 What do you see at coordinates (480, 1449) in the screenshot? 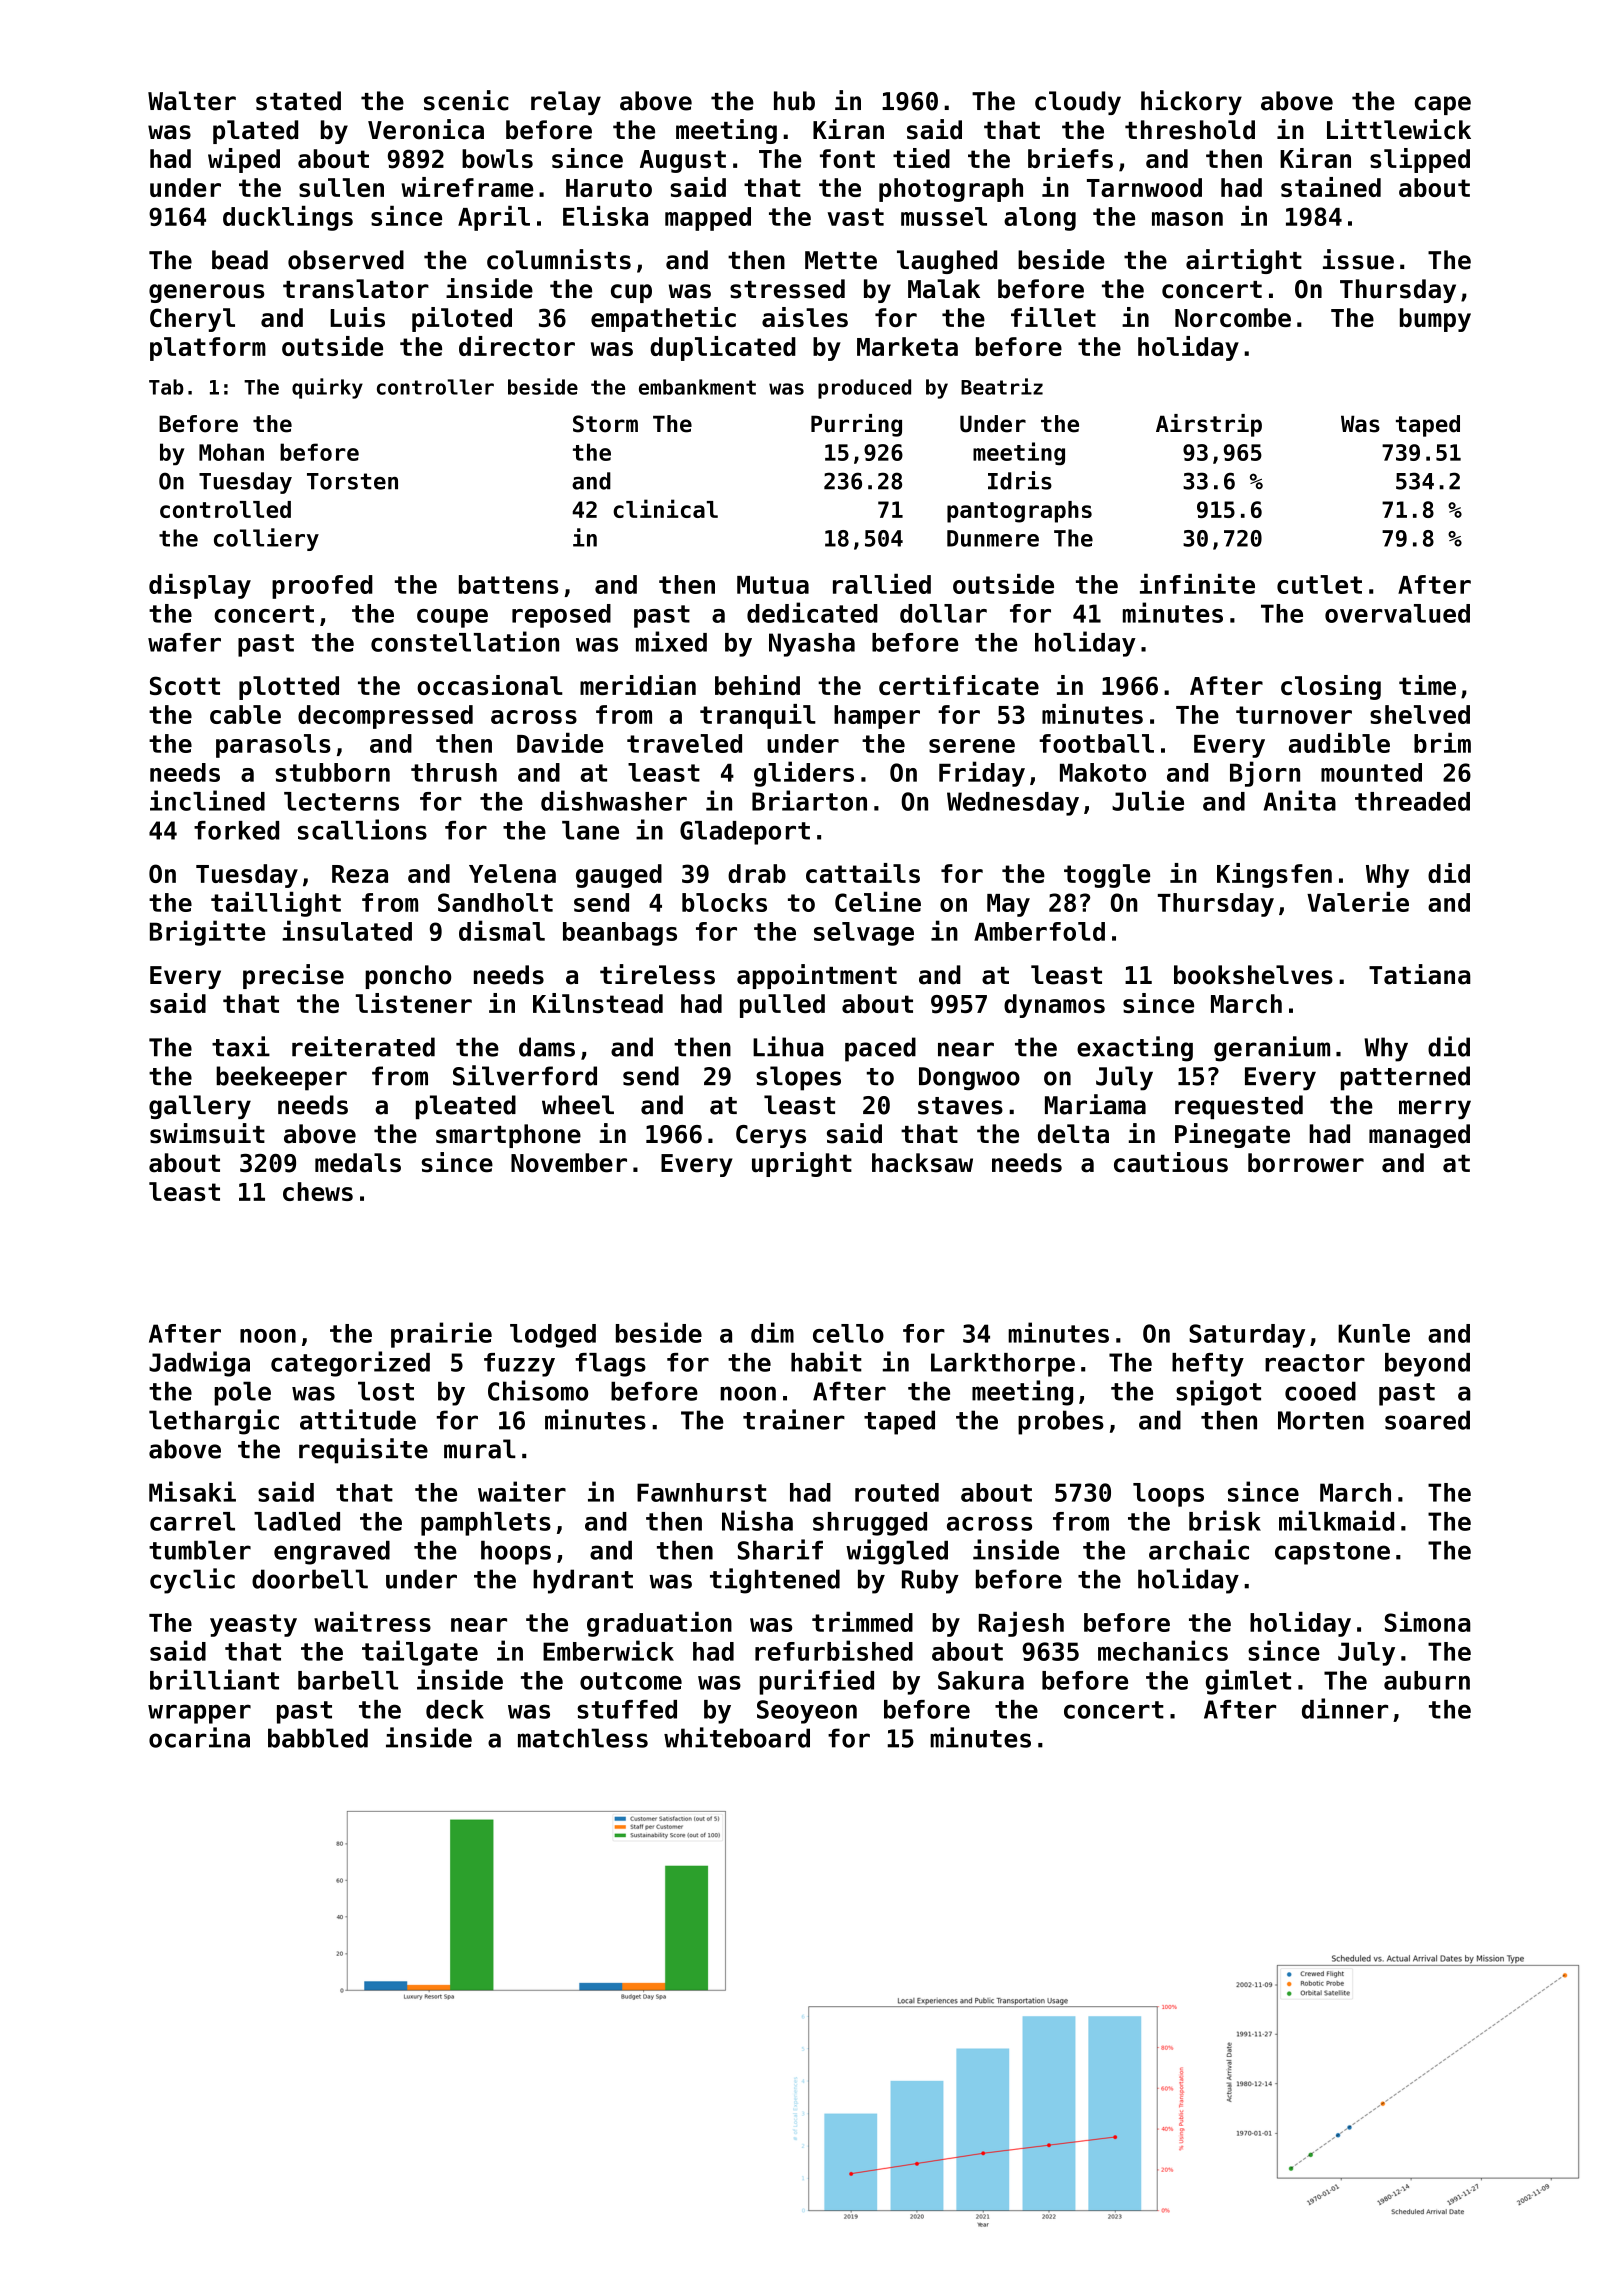
I see `mural` at bounding box center [480, 1449].
